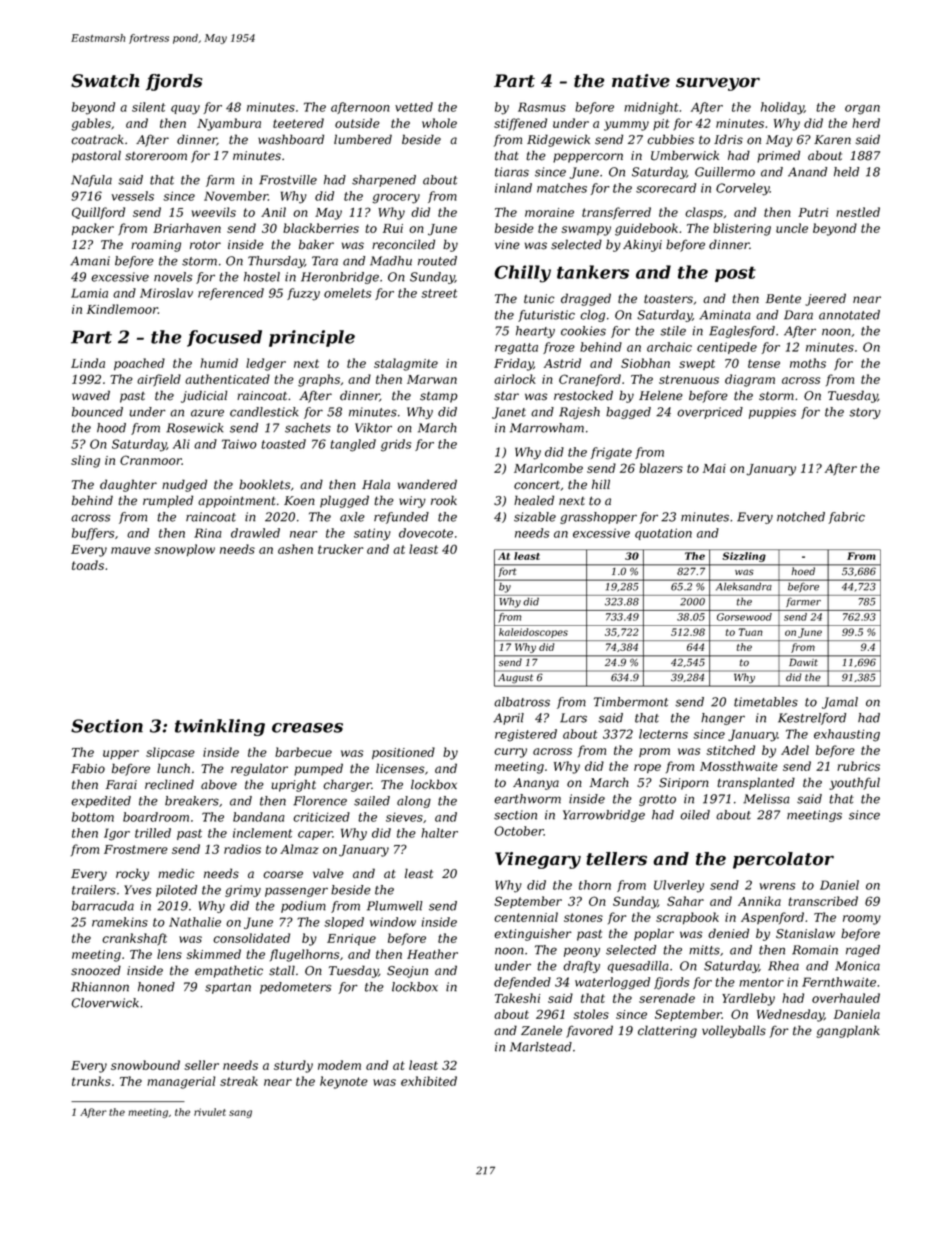 The width and height of the screenshot is (952, 1233). What do you see at coordinates (661, 468) in the screenshot?
I see `blazers` at bounding box center [661, 468].
